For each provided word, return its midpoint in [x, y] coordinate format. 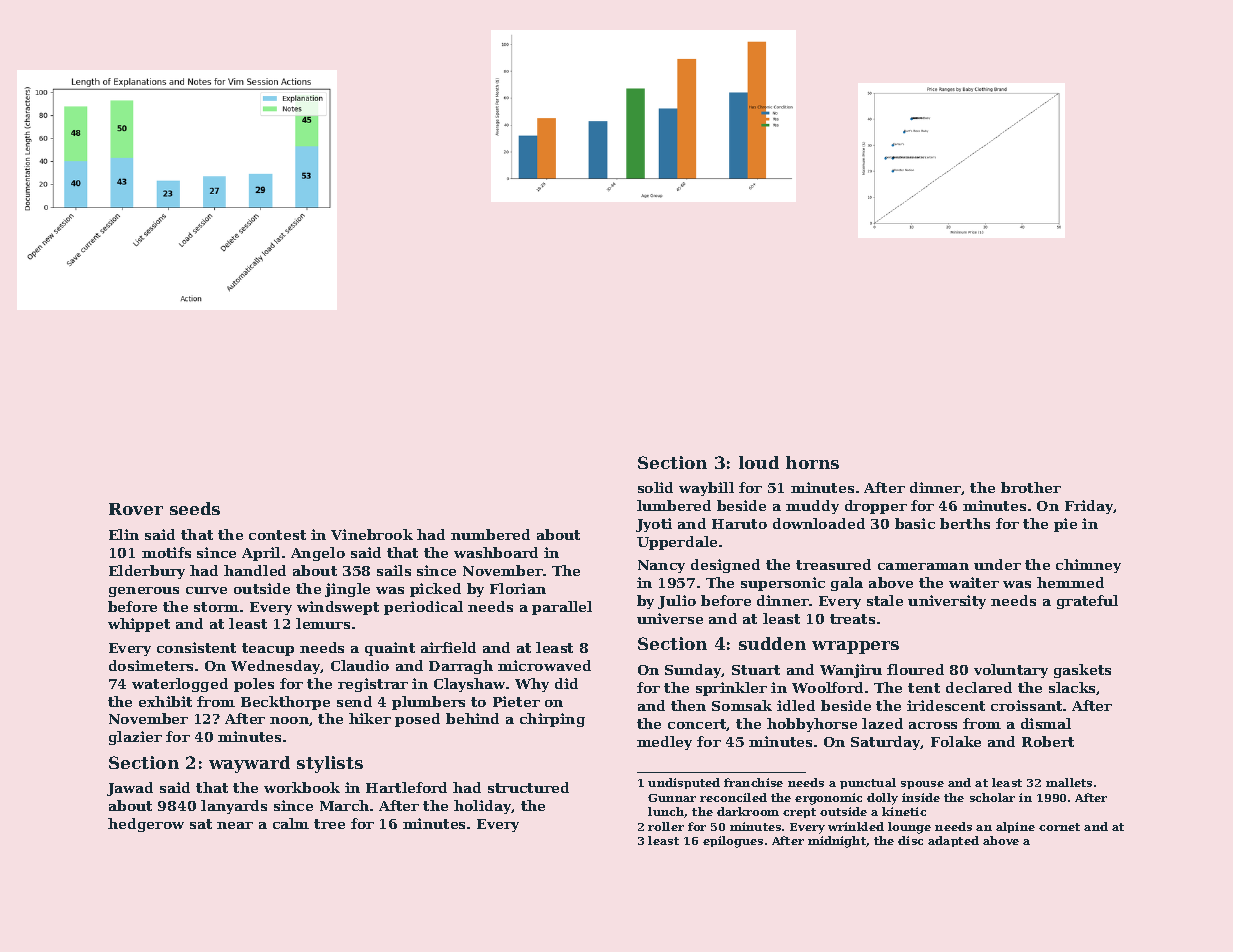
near [235, 825]
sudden [772, 643]
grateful [1087, 602]
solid [655, 487]
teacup [268, 649]
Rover [136, 509]
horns [812, 462]
